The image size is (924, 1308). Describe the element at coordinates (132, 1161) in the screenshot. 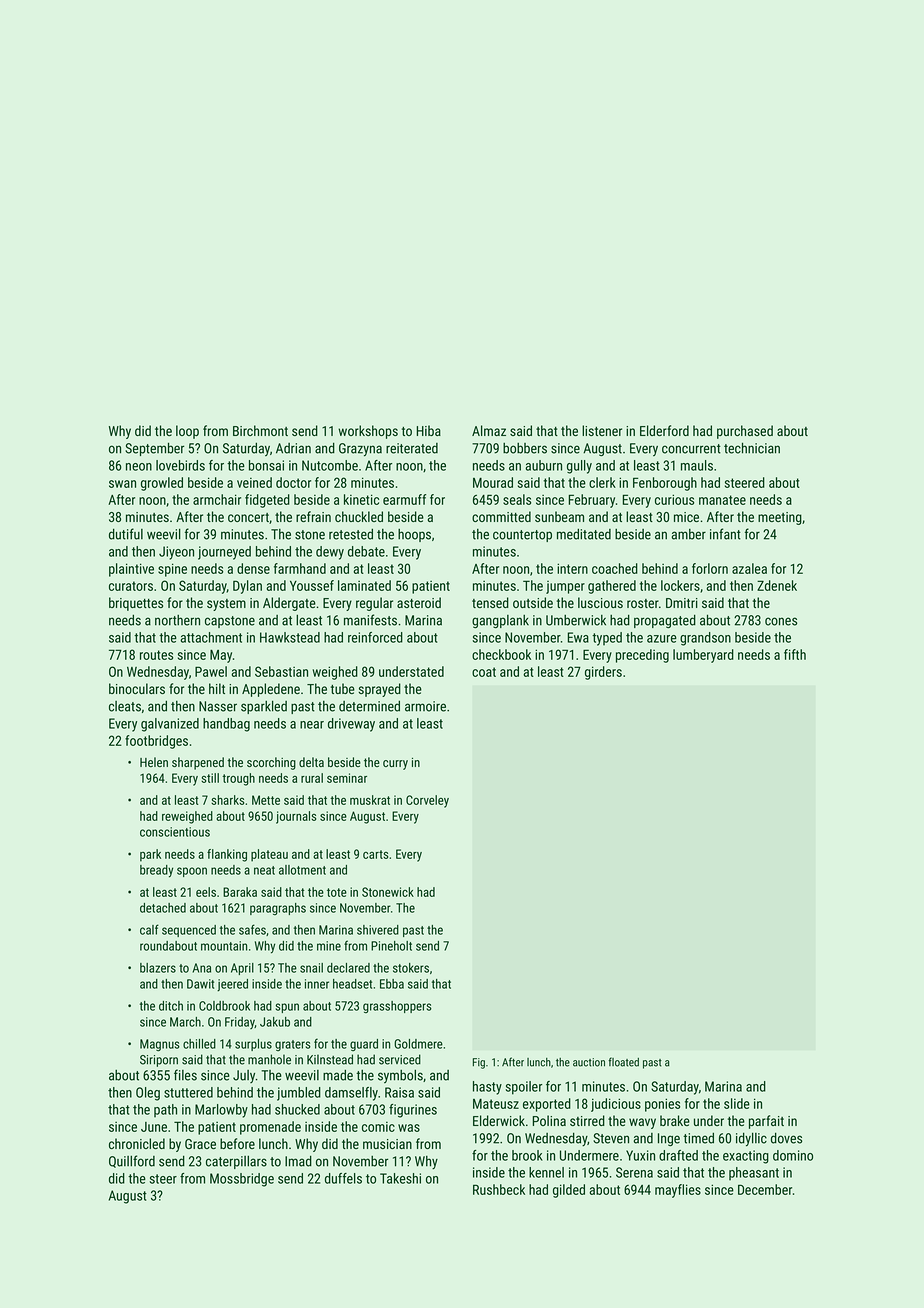

I see `Quillford` at that location.
